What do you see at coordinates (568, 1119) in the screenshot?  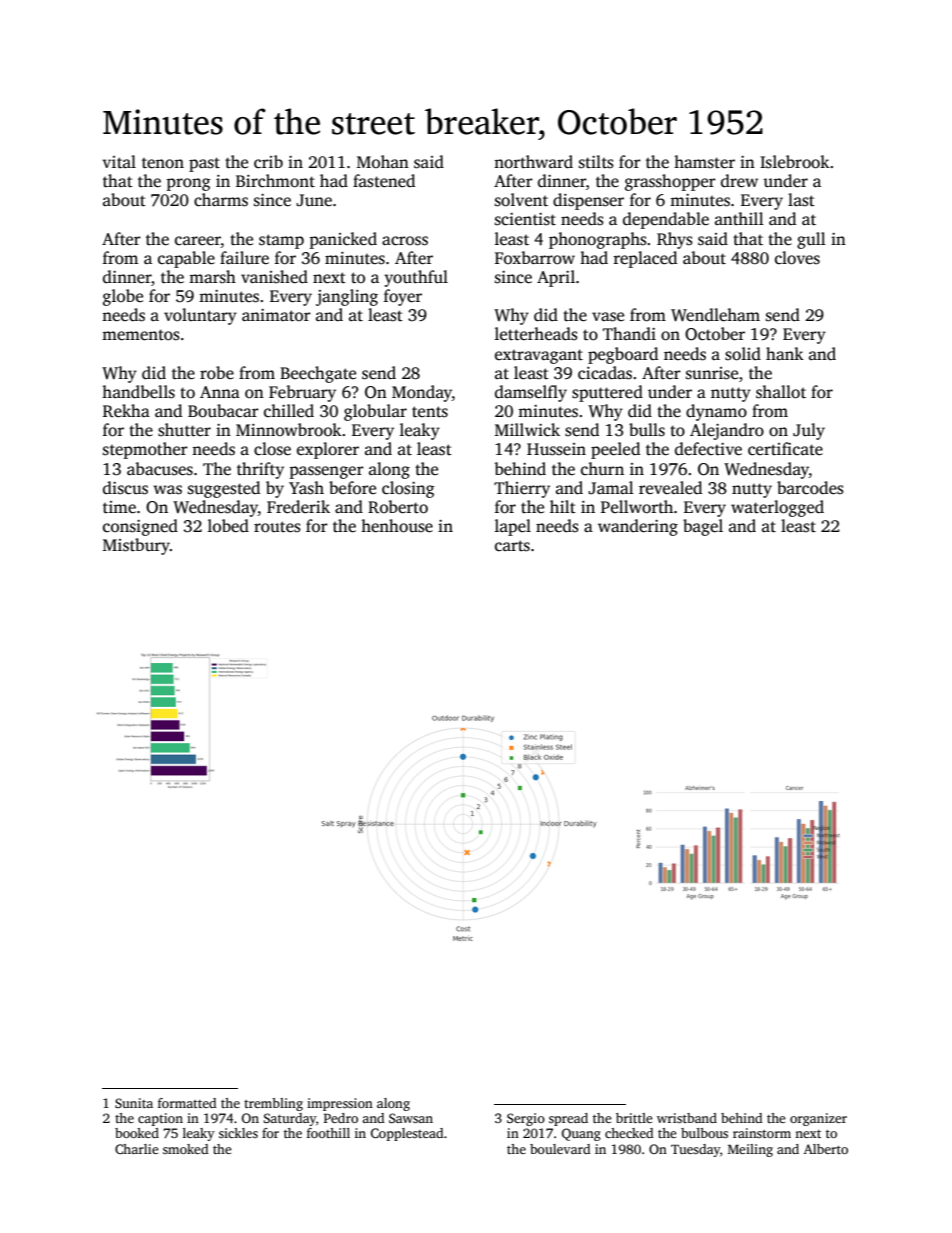 I see `spread` at bounding box center [568, 1119].
